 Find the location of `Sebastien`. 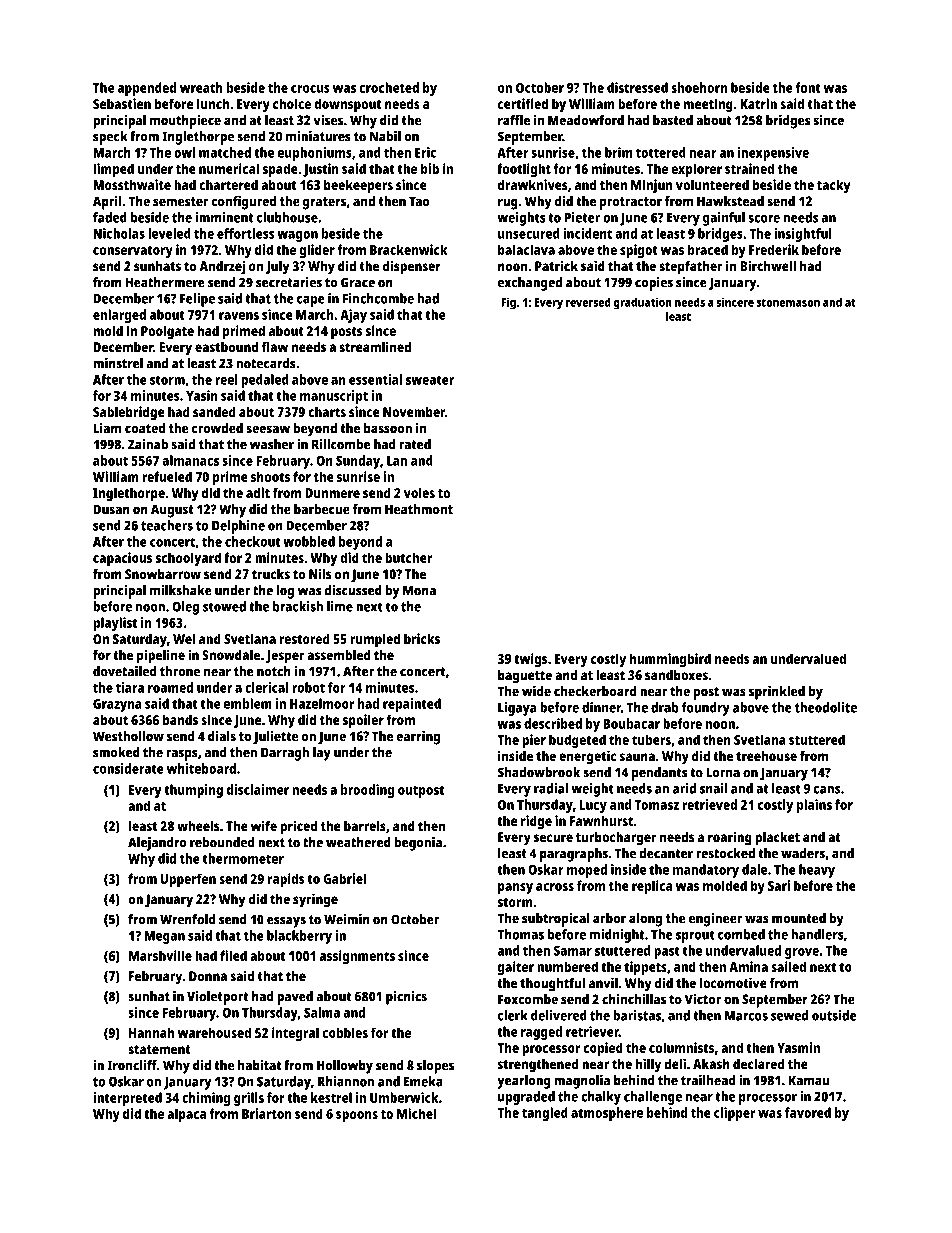

Sebastien is located at coordinates (122, 103).
